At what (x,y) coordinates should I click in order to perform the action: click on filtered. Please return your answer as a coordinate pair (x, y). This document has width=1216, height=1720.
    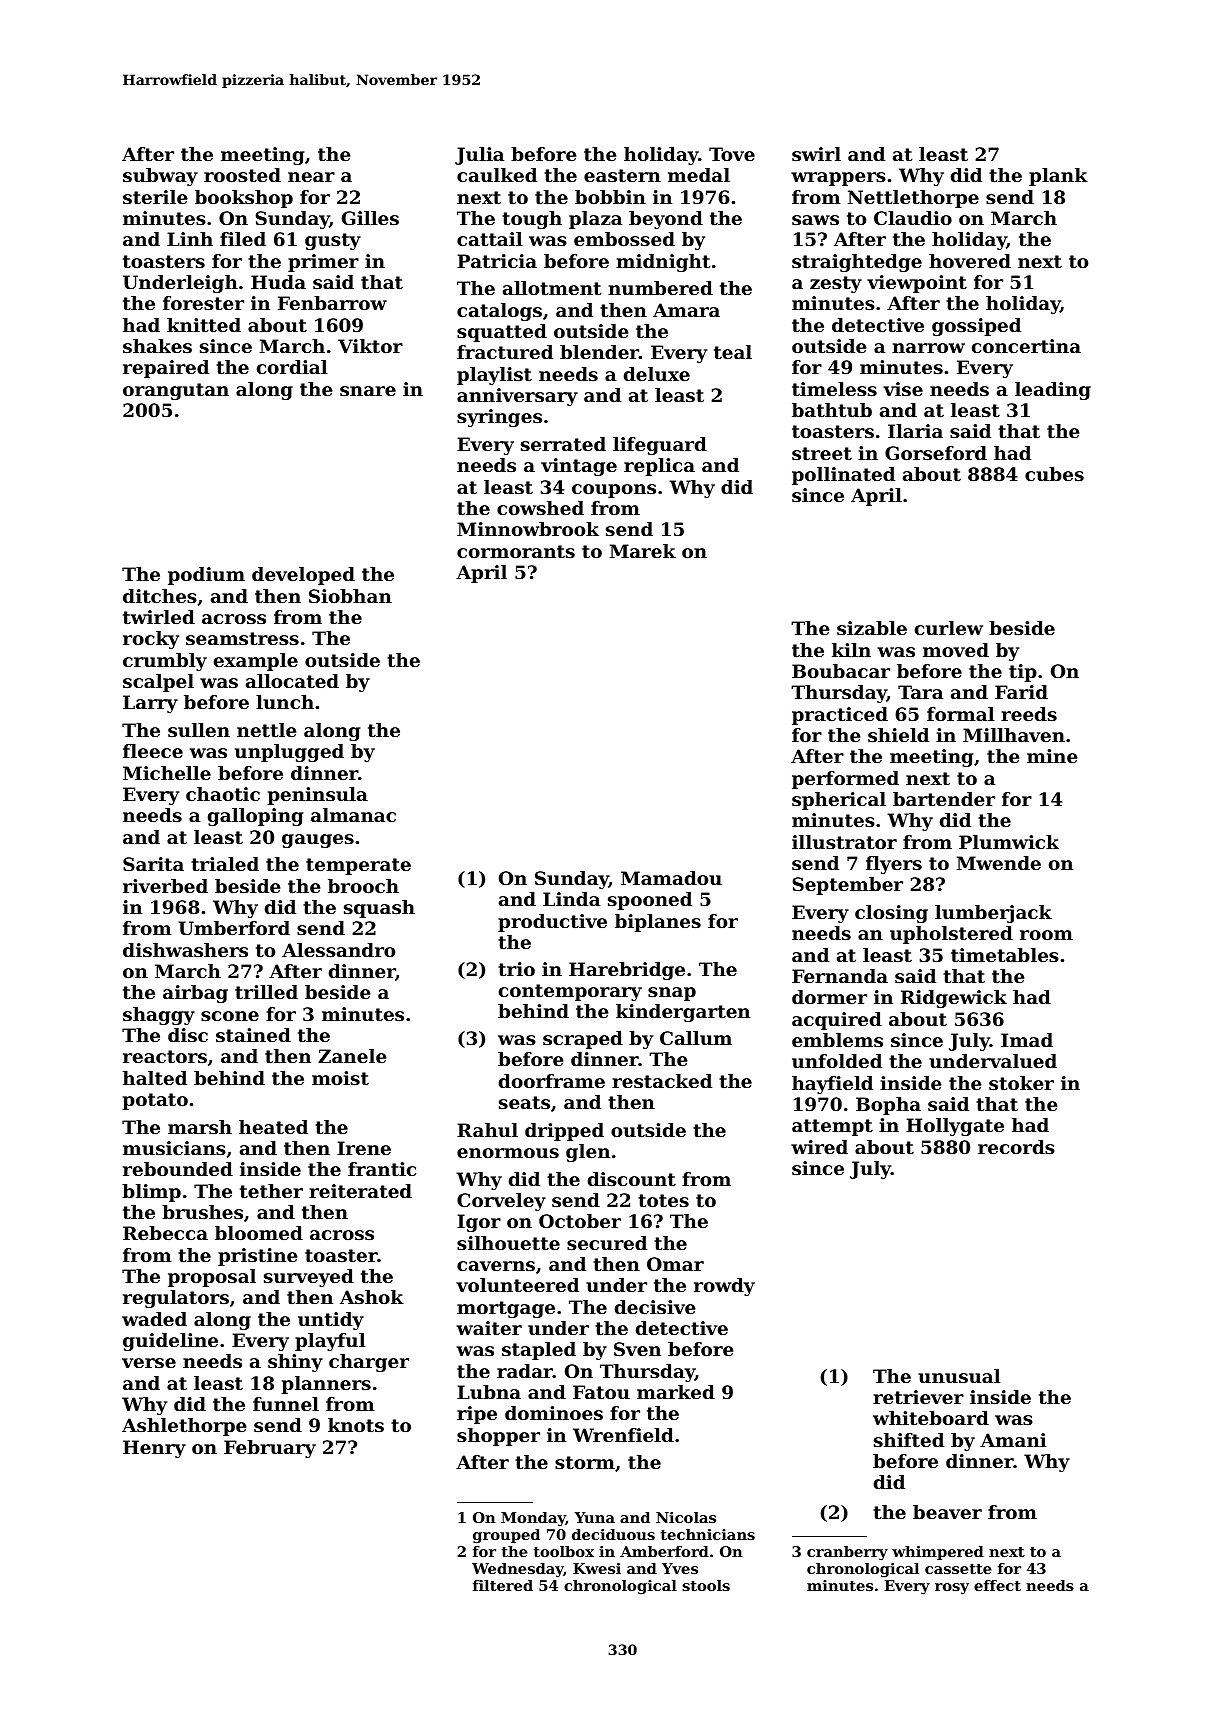
    Looking at the image, I should click on (503, 1585).
